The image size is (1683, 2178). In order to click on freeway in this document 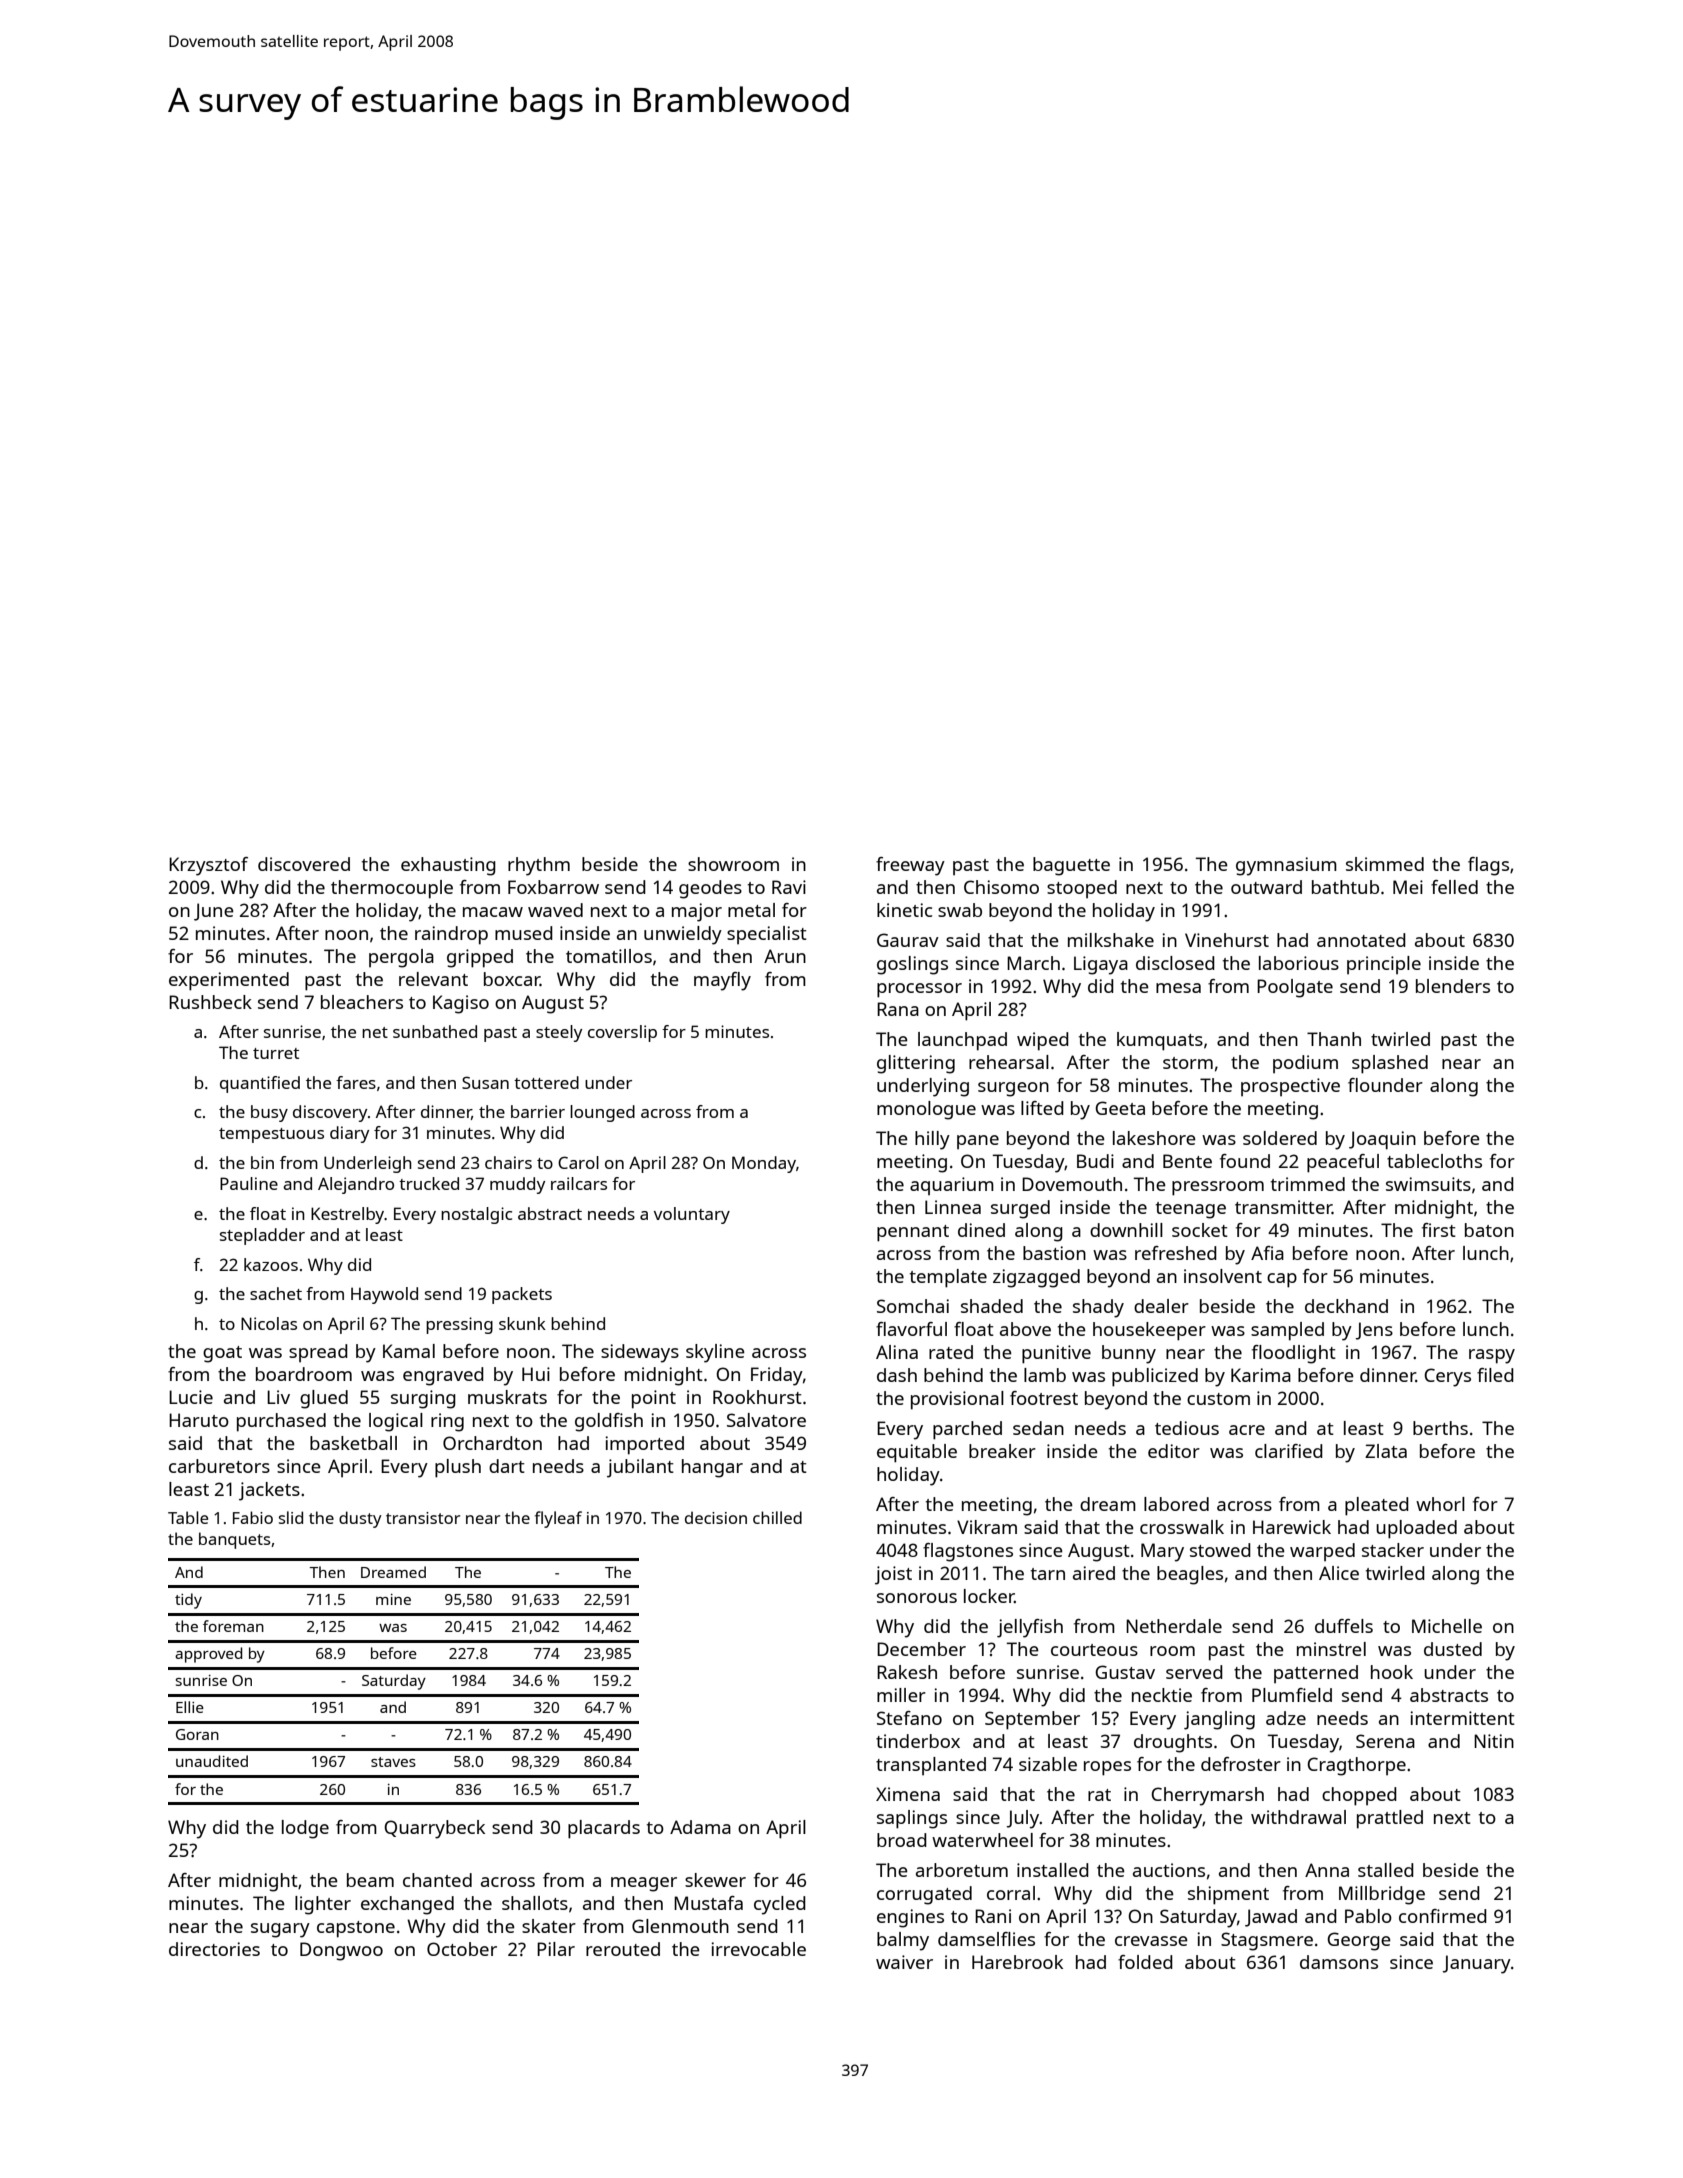, I will do `click(910, 866)`.
